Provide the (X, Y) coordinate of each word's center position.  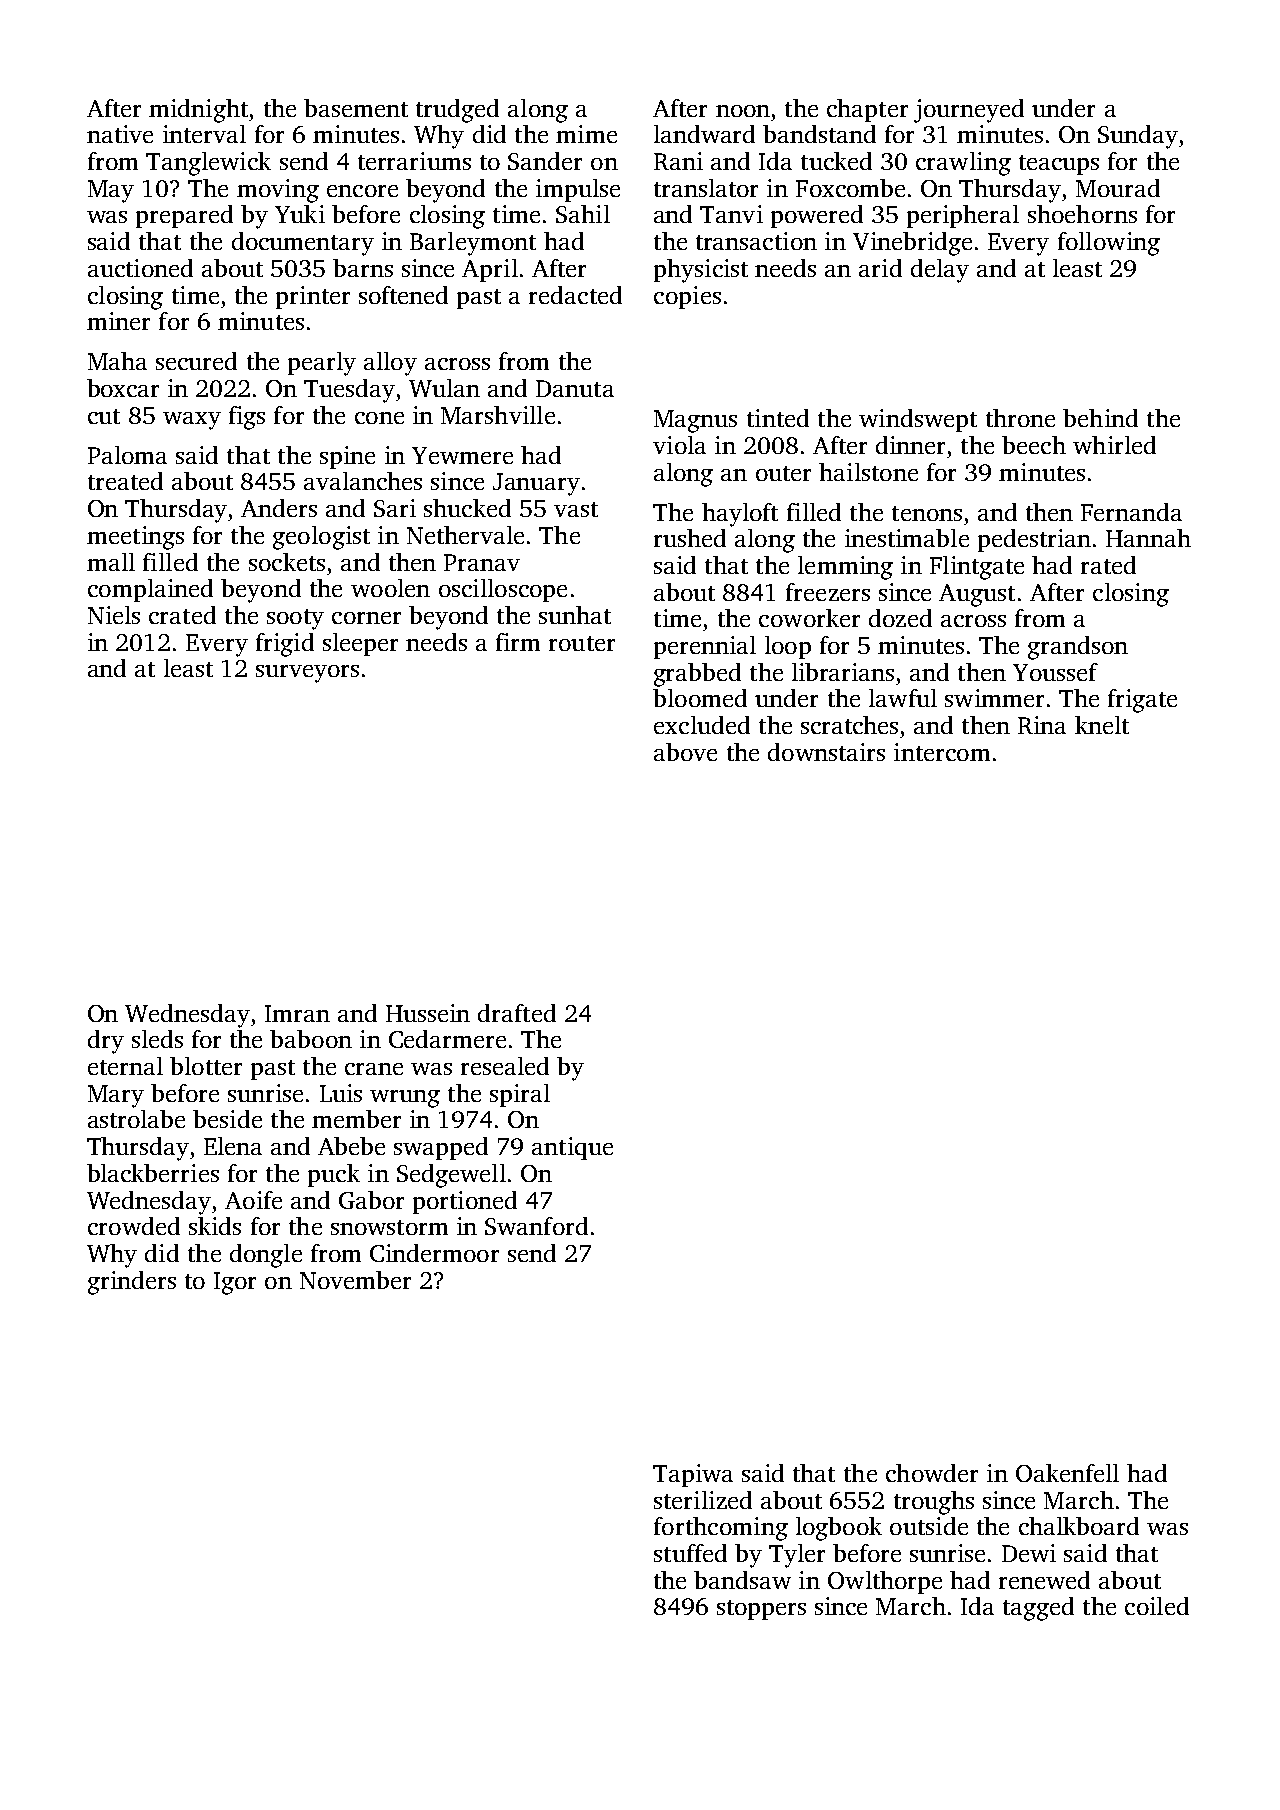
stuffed (690, 1553)
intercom (942, 752)
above (685, 752)
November (355, 1280)
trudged (457, 111)
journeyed (969, 111)
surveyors (307, 674)
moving (278, 191)
